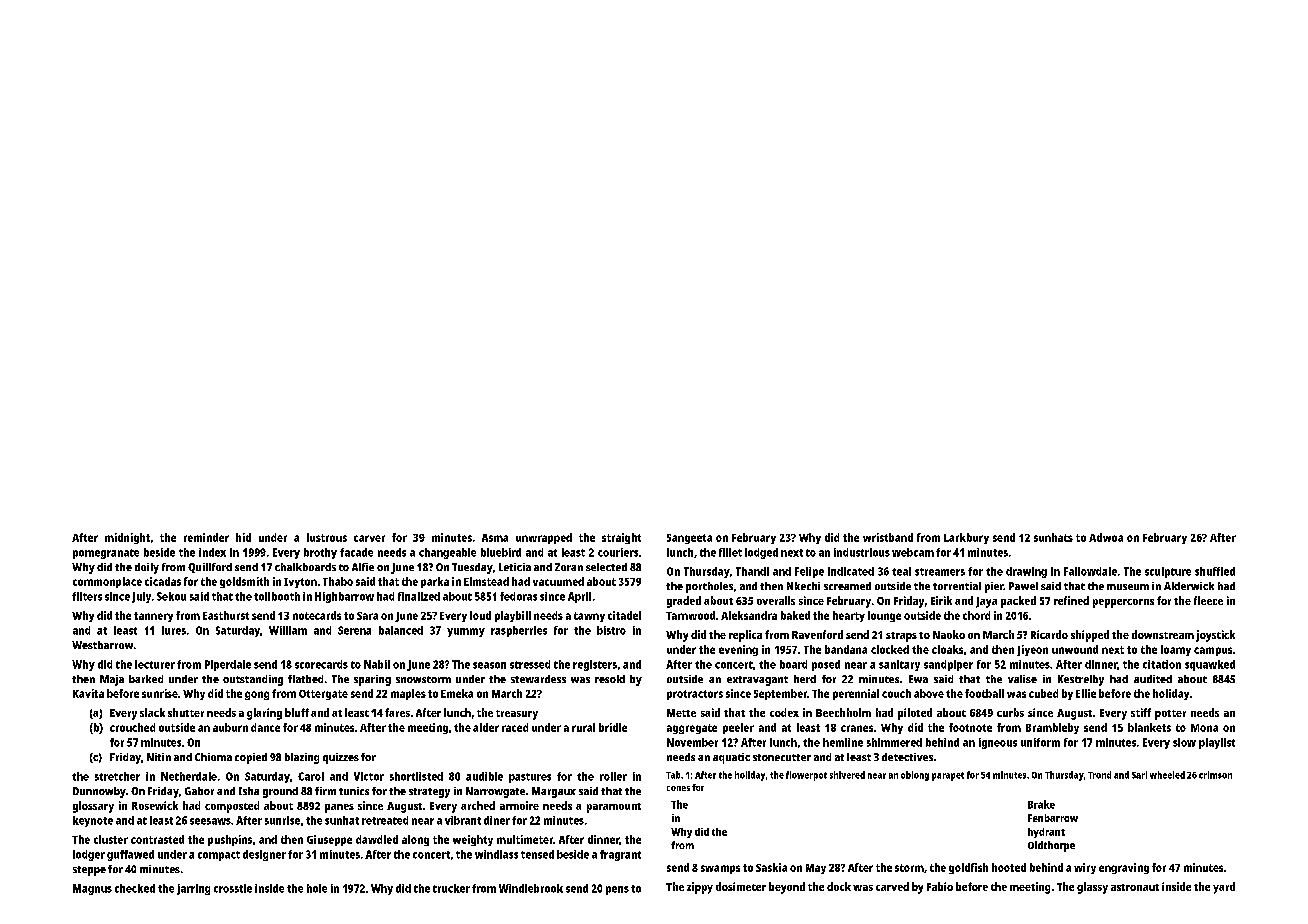 The height and width of the page is (924, 1308). What do you see at coordinates (244, 582) in the page?
I see `goldsmith` at bounding box center [244, 582].
